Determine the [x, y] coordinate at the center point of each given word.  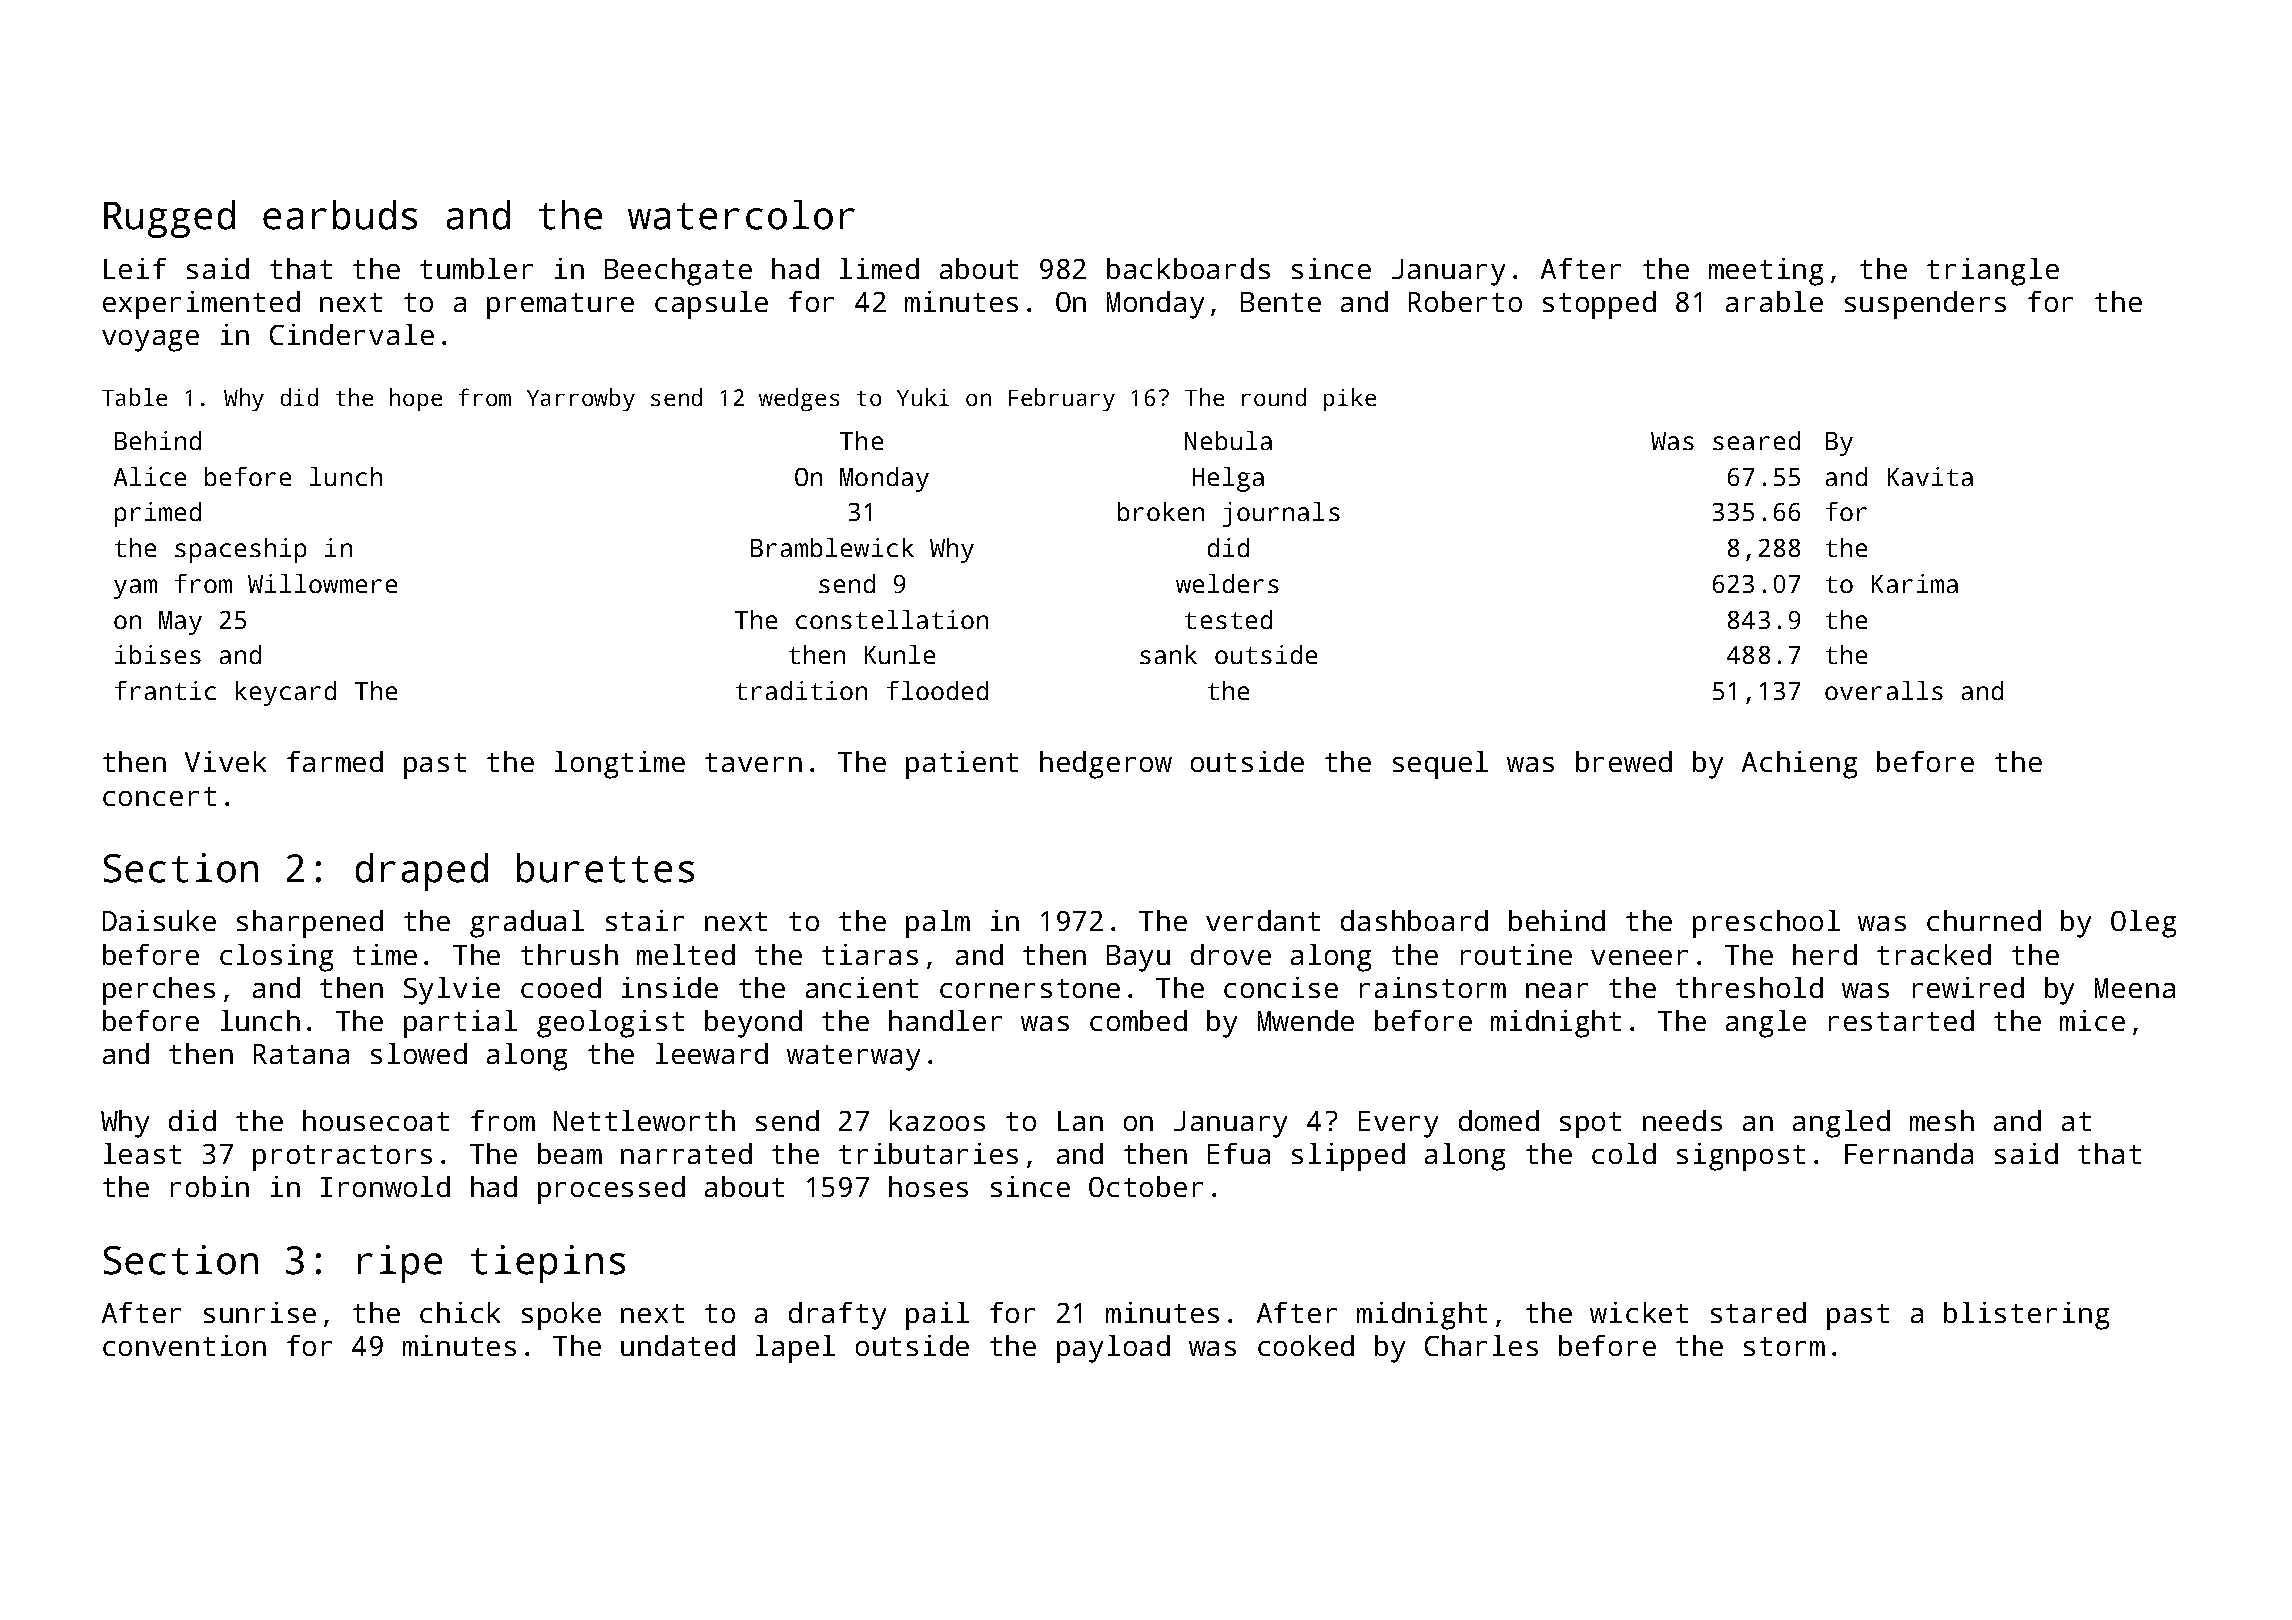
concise [1281, 987]
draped [422, 872]
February [1062, 399]
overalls [1884, 690]
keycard [286, 693]
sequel [1440, 765]
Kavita [1930, 476]
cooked [1306, 1345]
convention [184, 1345]
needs [1682, 1120]
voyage [150, 341]
